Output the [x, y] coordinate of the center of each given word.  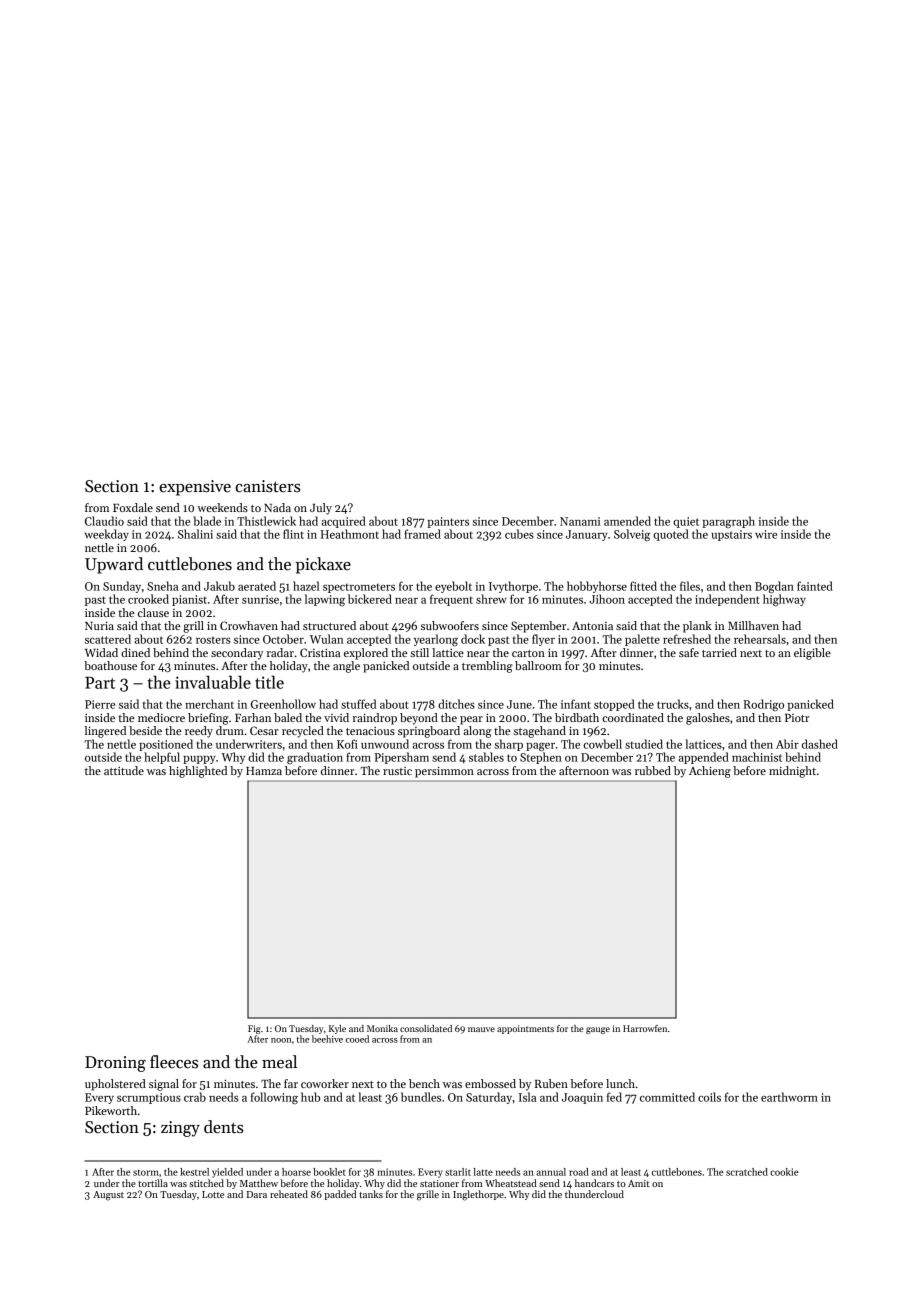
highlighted [198, 772]
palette [642, 640]
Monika [382, 1028]
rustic [397, 771]
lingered [105, 732]
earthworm [789, 1097]
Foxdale [133, 507]
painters [448, 522]
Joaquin [582, 1098]
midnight [792, 772]
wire [766, 534]
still [419, 652]
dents [224, 1127]
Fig [254, 1029]
